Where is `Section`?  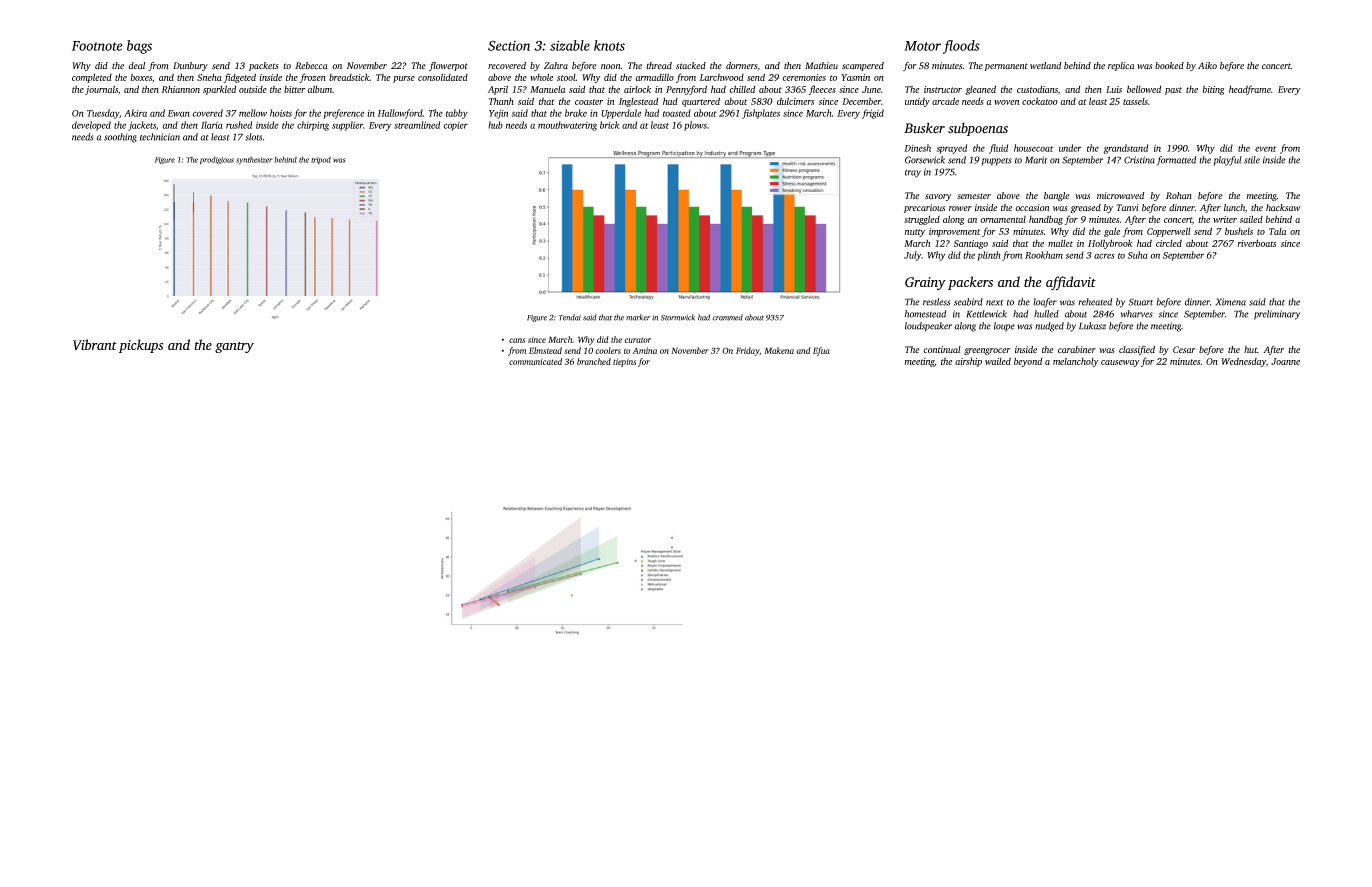 Section is located at coordinates (509, 45).
